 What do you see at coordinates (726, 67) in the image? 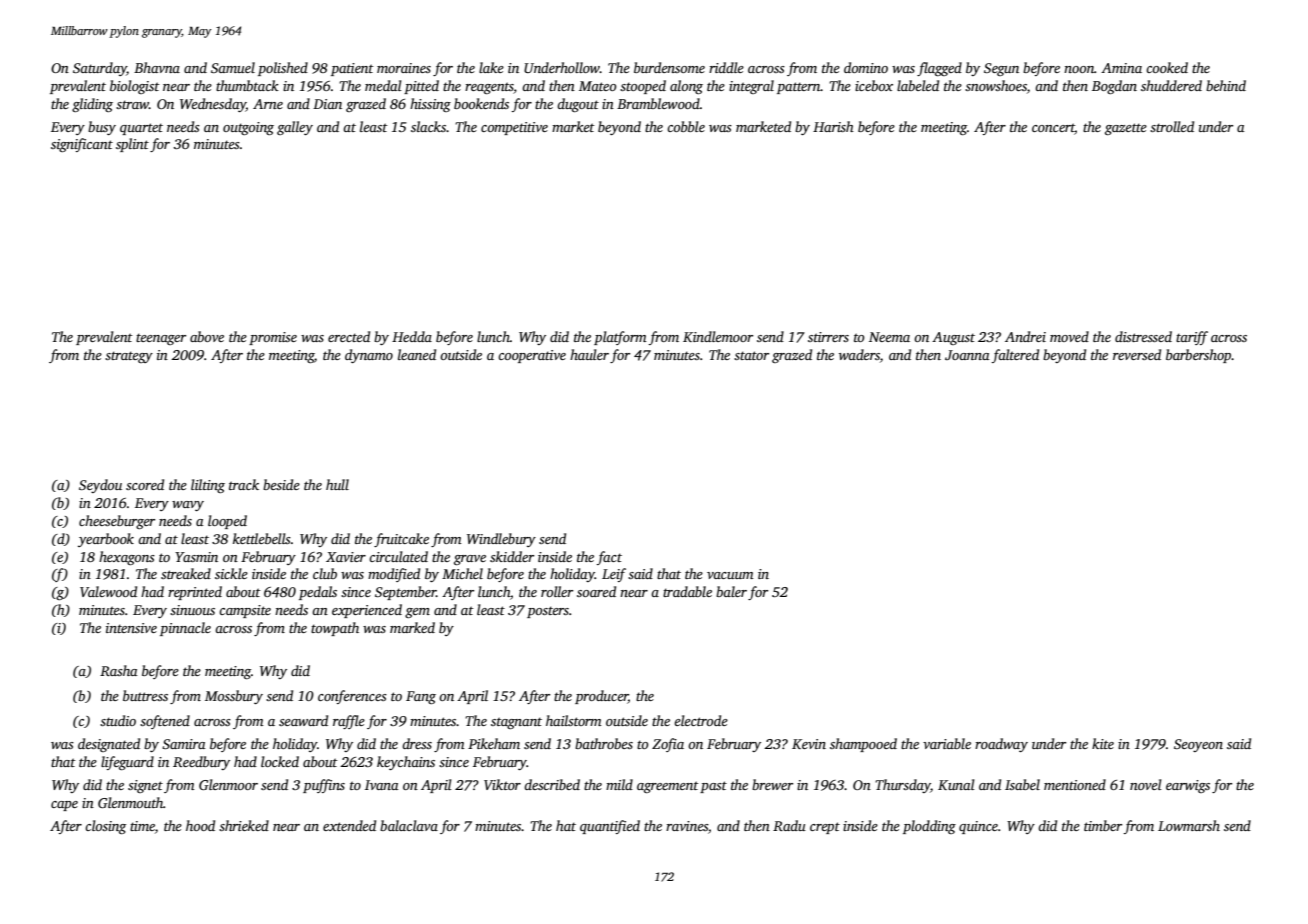
I see `riddle` at bounding box center [726, 67].
